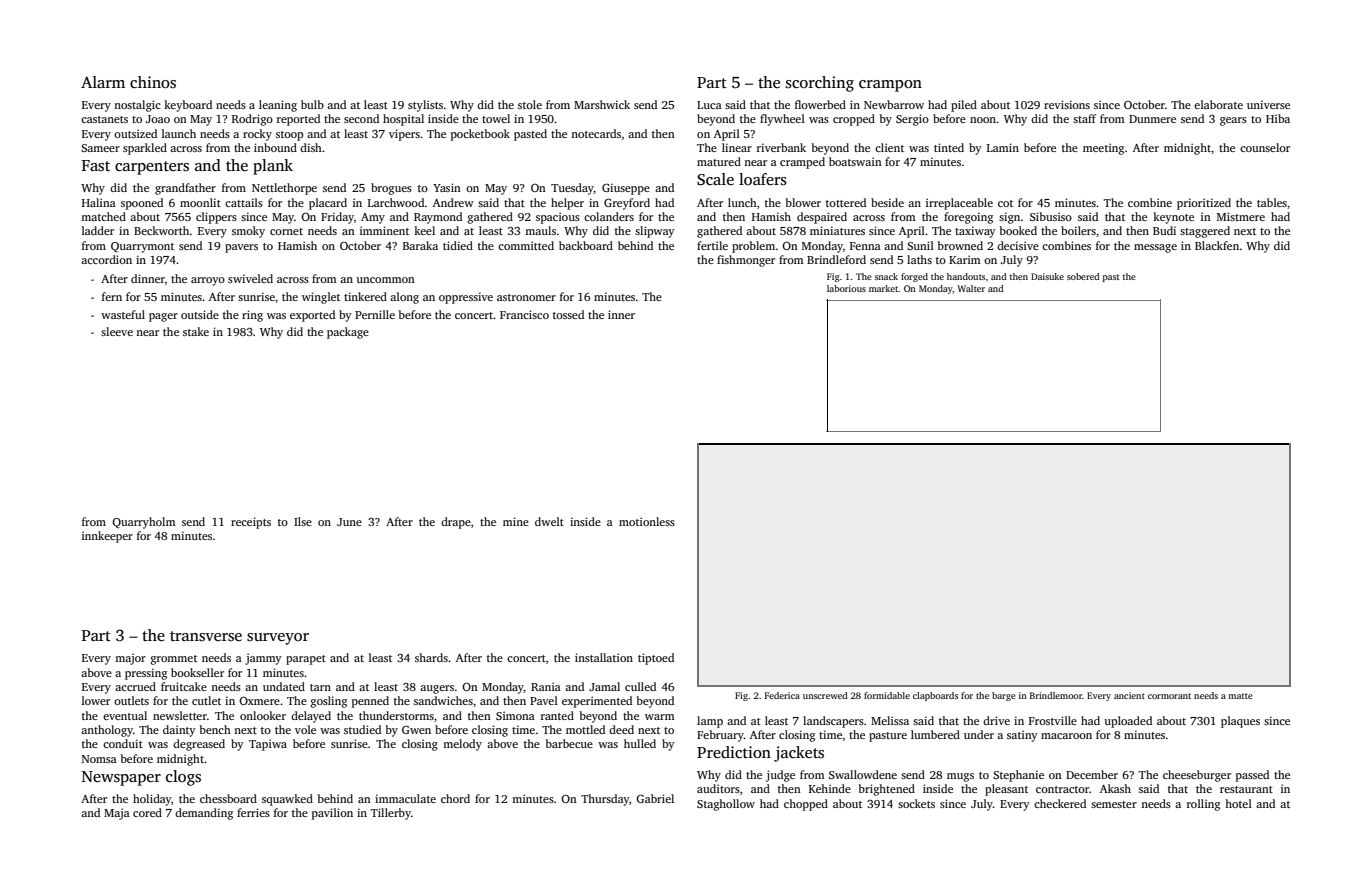  I want to click on vole, so click(305, 729).
